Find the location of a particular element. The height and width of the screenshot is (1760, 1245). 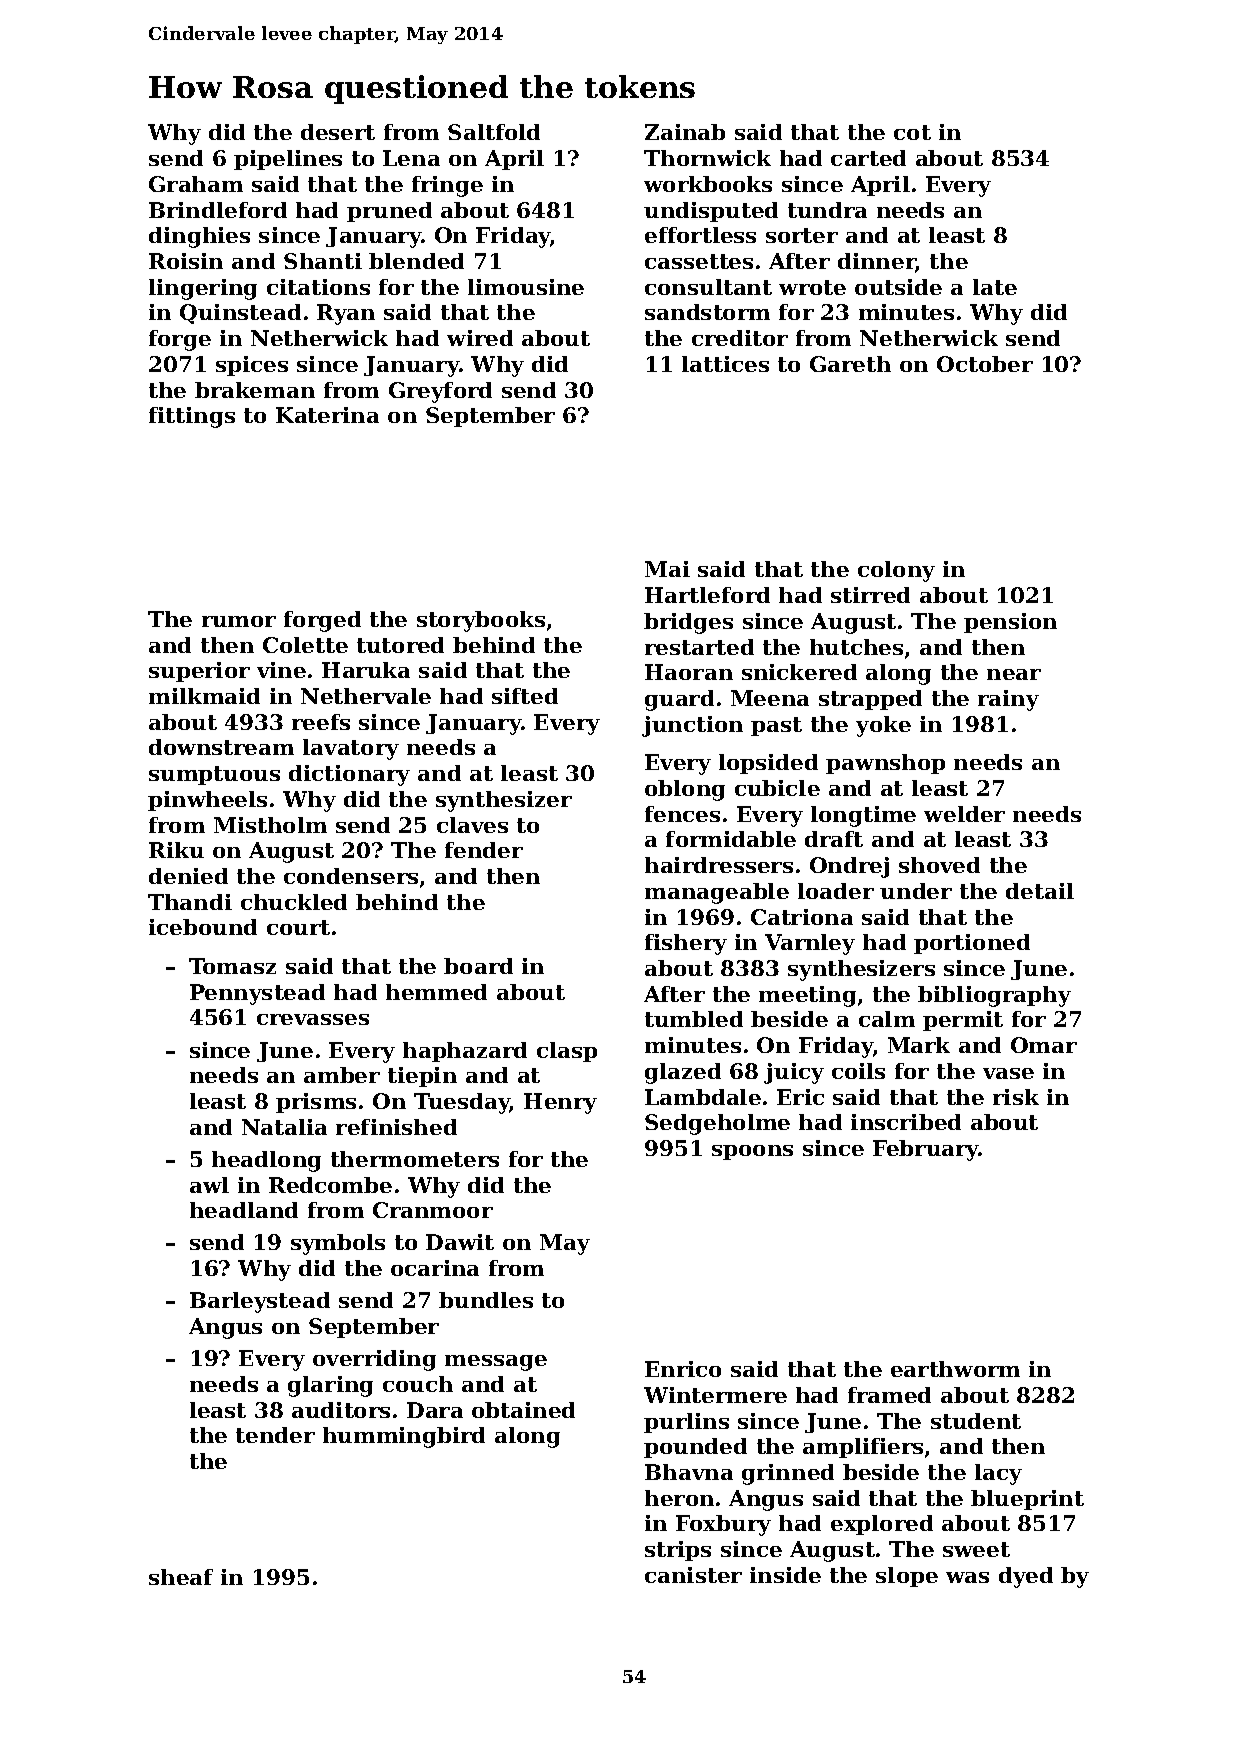

Thandi is located at coordinates (190, 902).
